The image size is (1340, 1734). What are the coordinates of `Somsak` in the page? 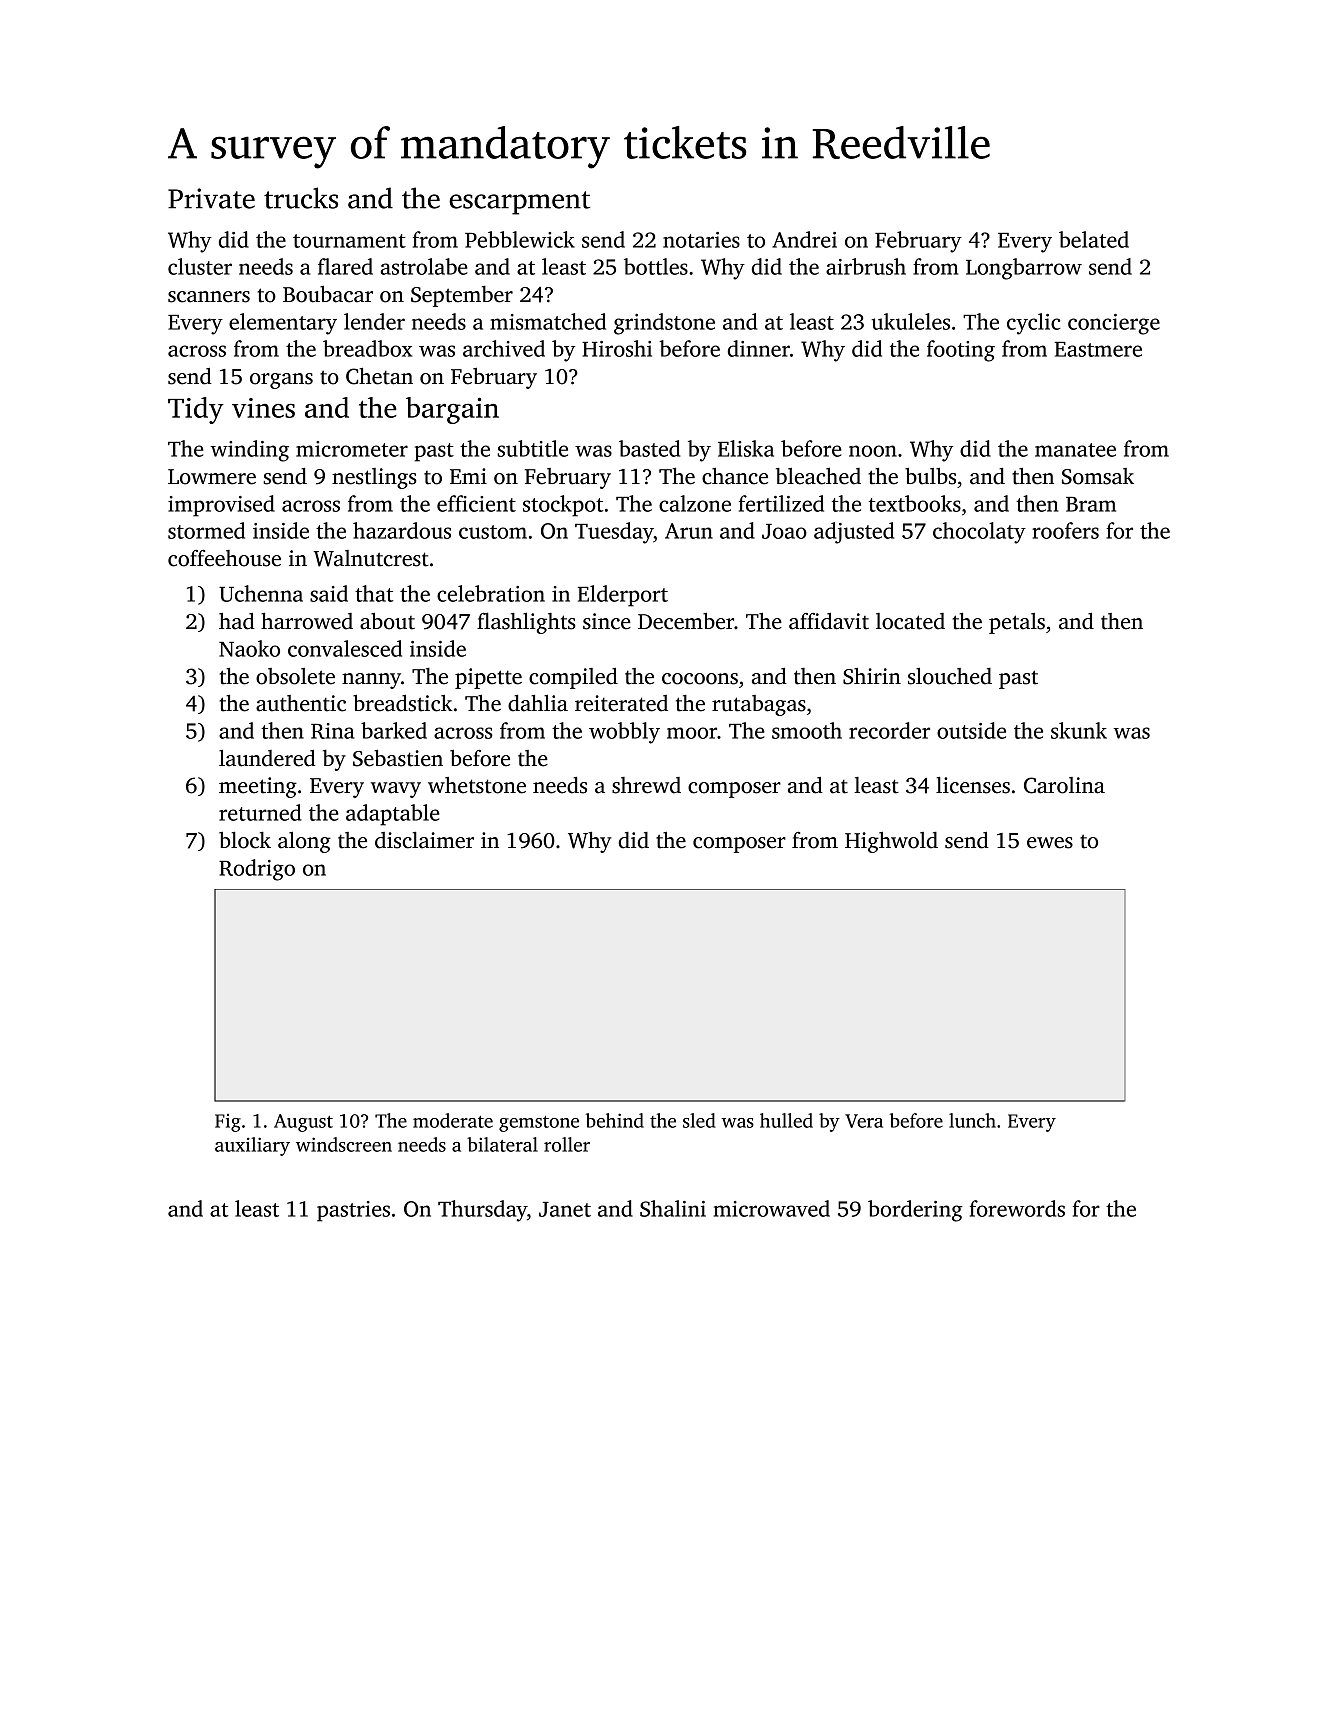 It's located at (1098, 476).
